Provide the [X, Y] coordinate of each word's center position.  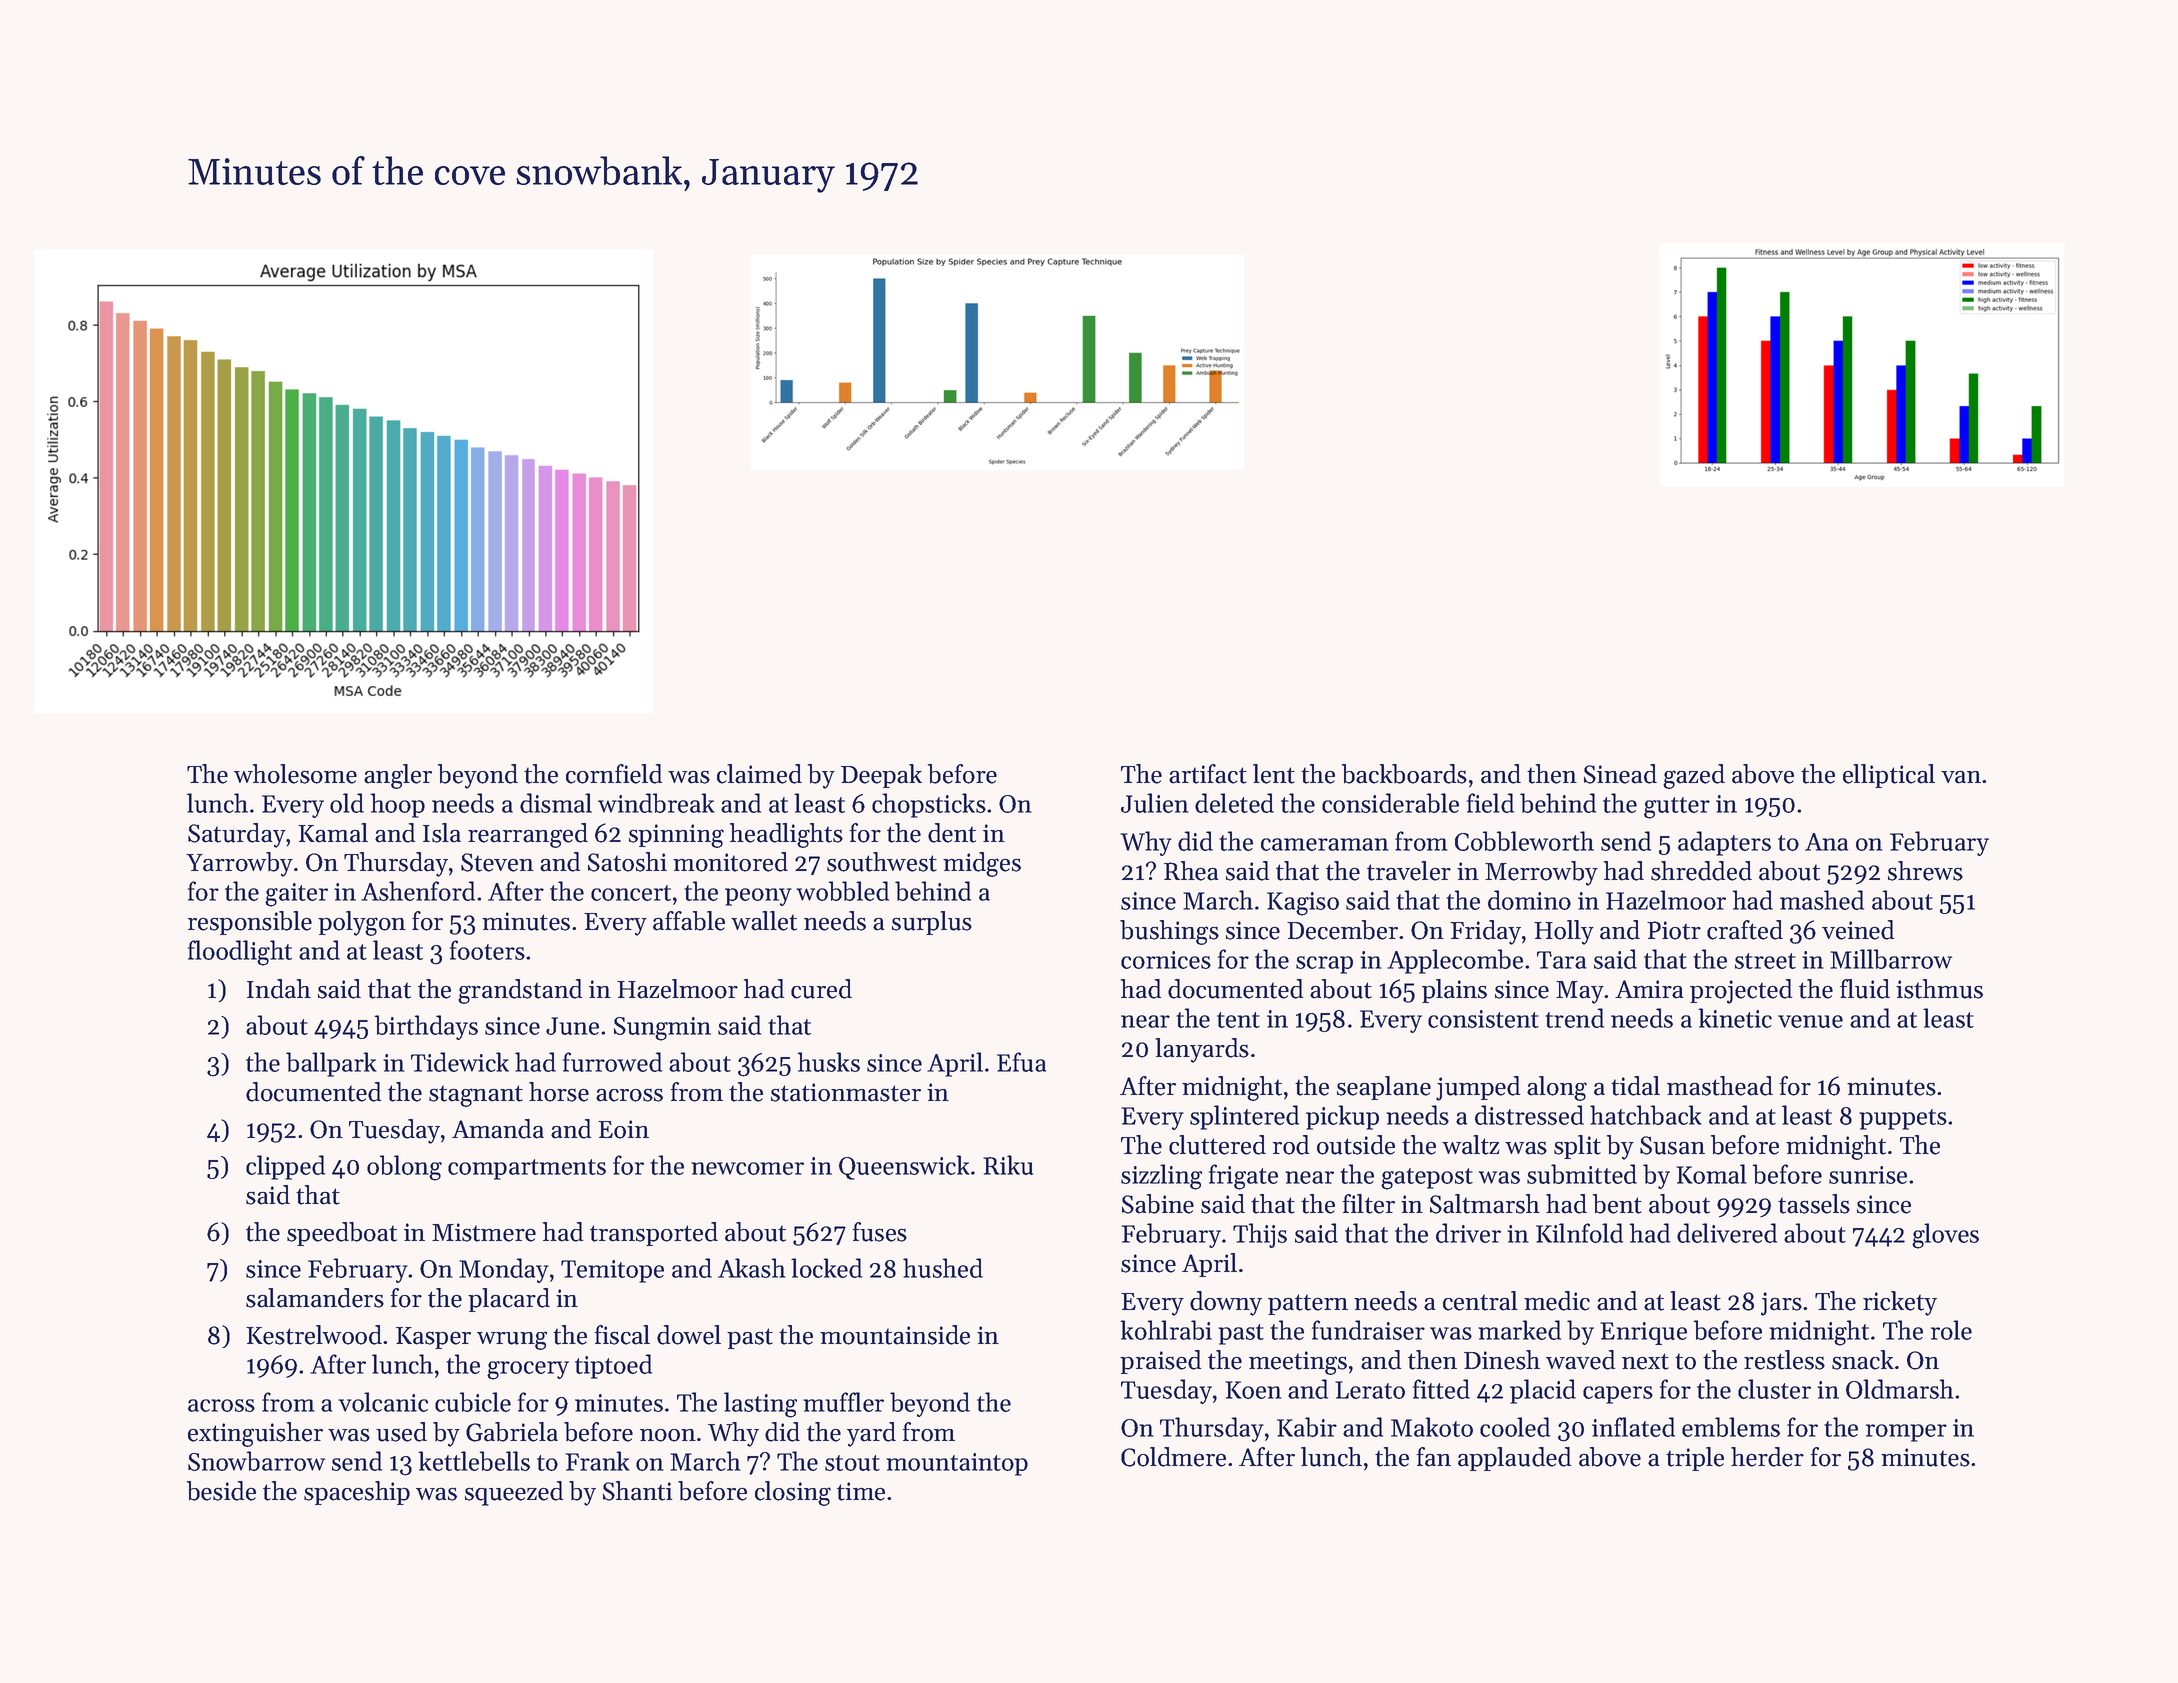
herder [1767, 1457]
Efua [1021, 1062]
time [861, 1491]
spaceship [357, 1493]
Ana [1826, 842]
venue [1810, 1021]
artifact [1208, 774]
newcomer [747, 1168]
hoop [398, 805]
